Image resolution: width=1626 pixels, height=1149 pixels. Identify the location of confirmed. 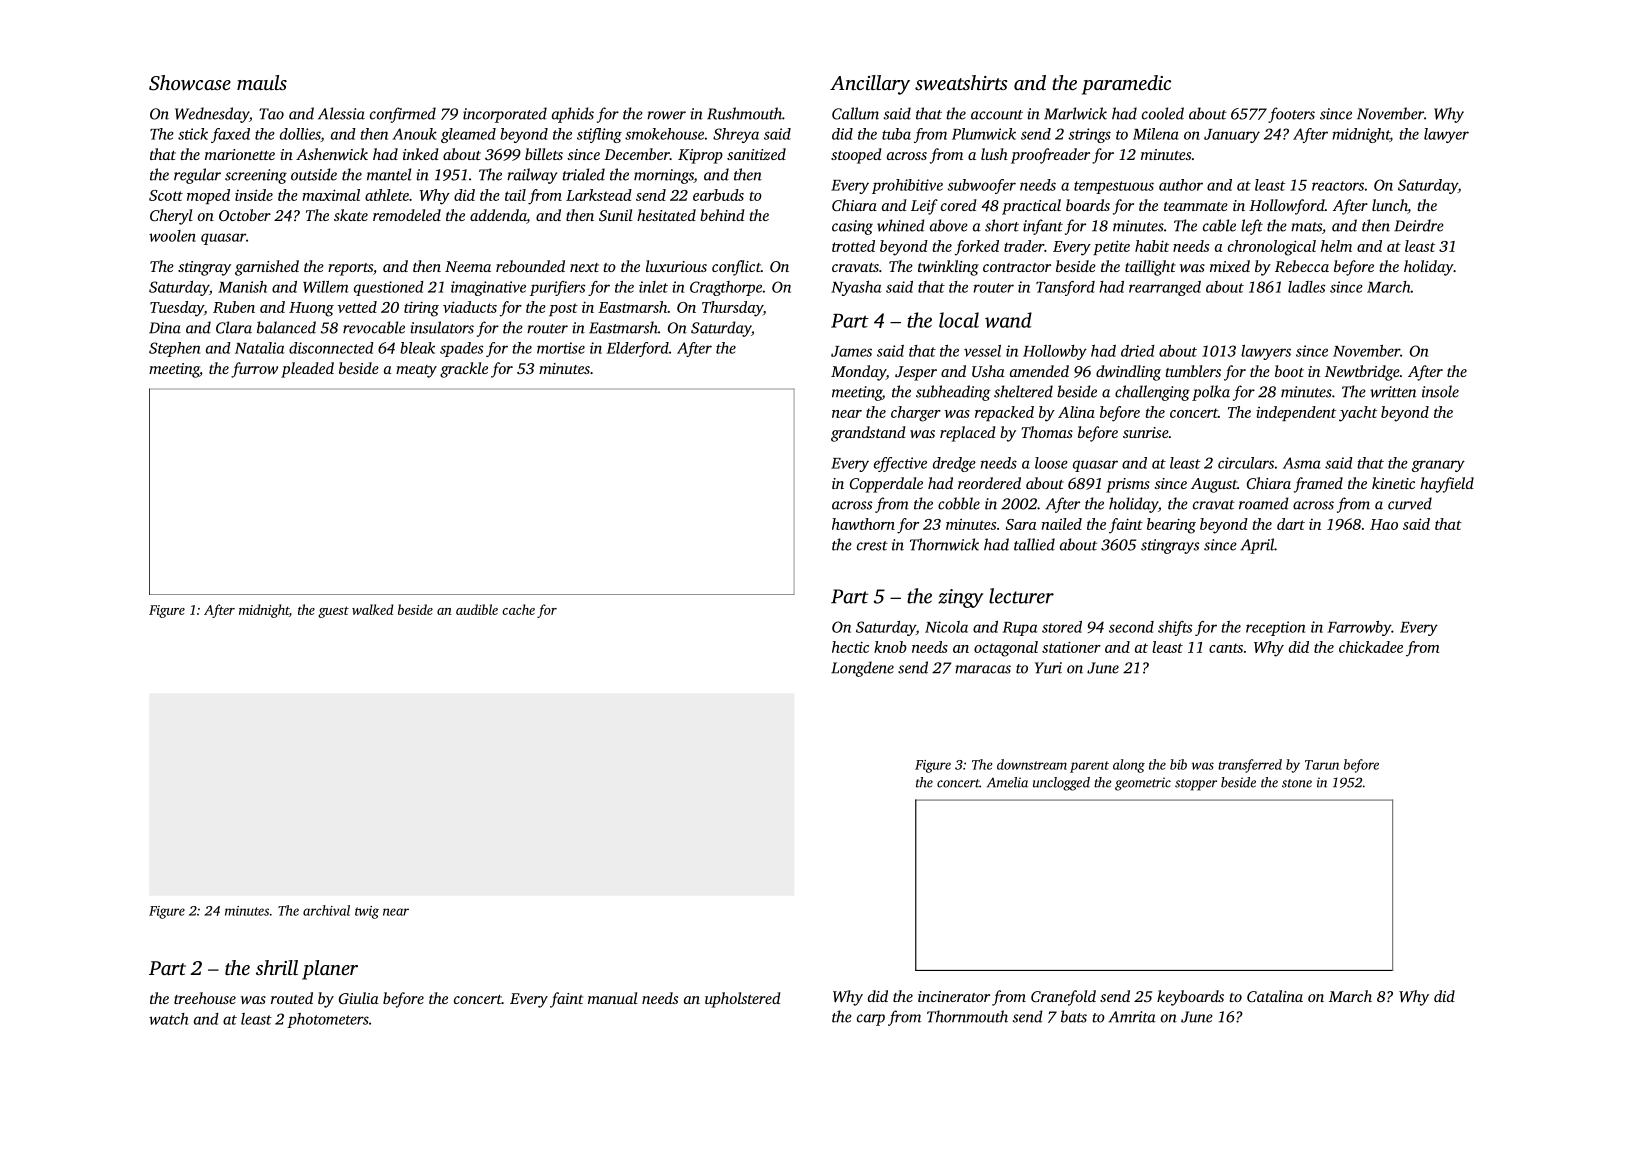
(403, 115).
